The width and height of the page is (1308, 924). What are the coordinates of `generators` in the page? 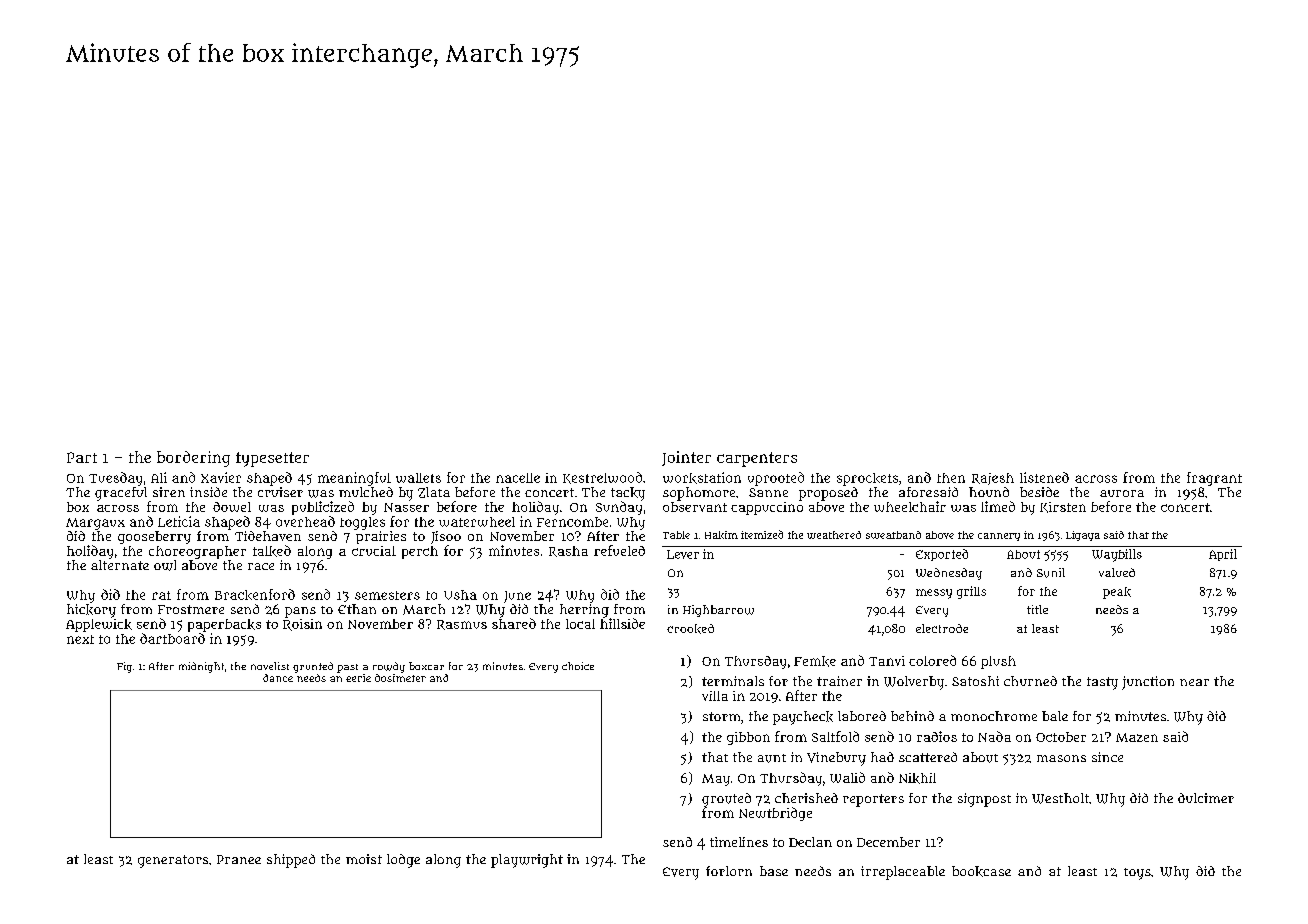 It's located at (173, 861).
